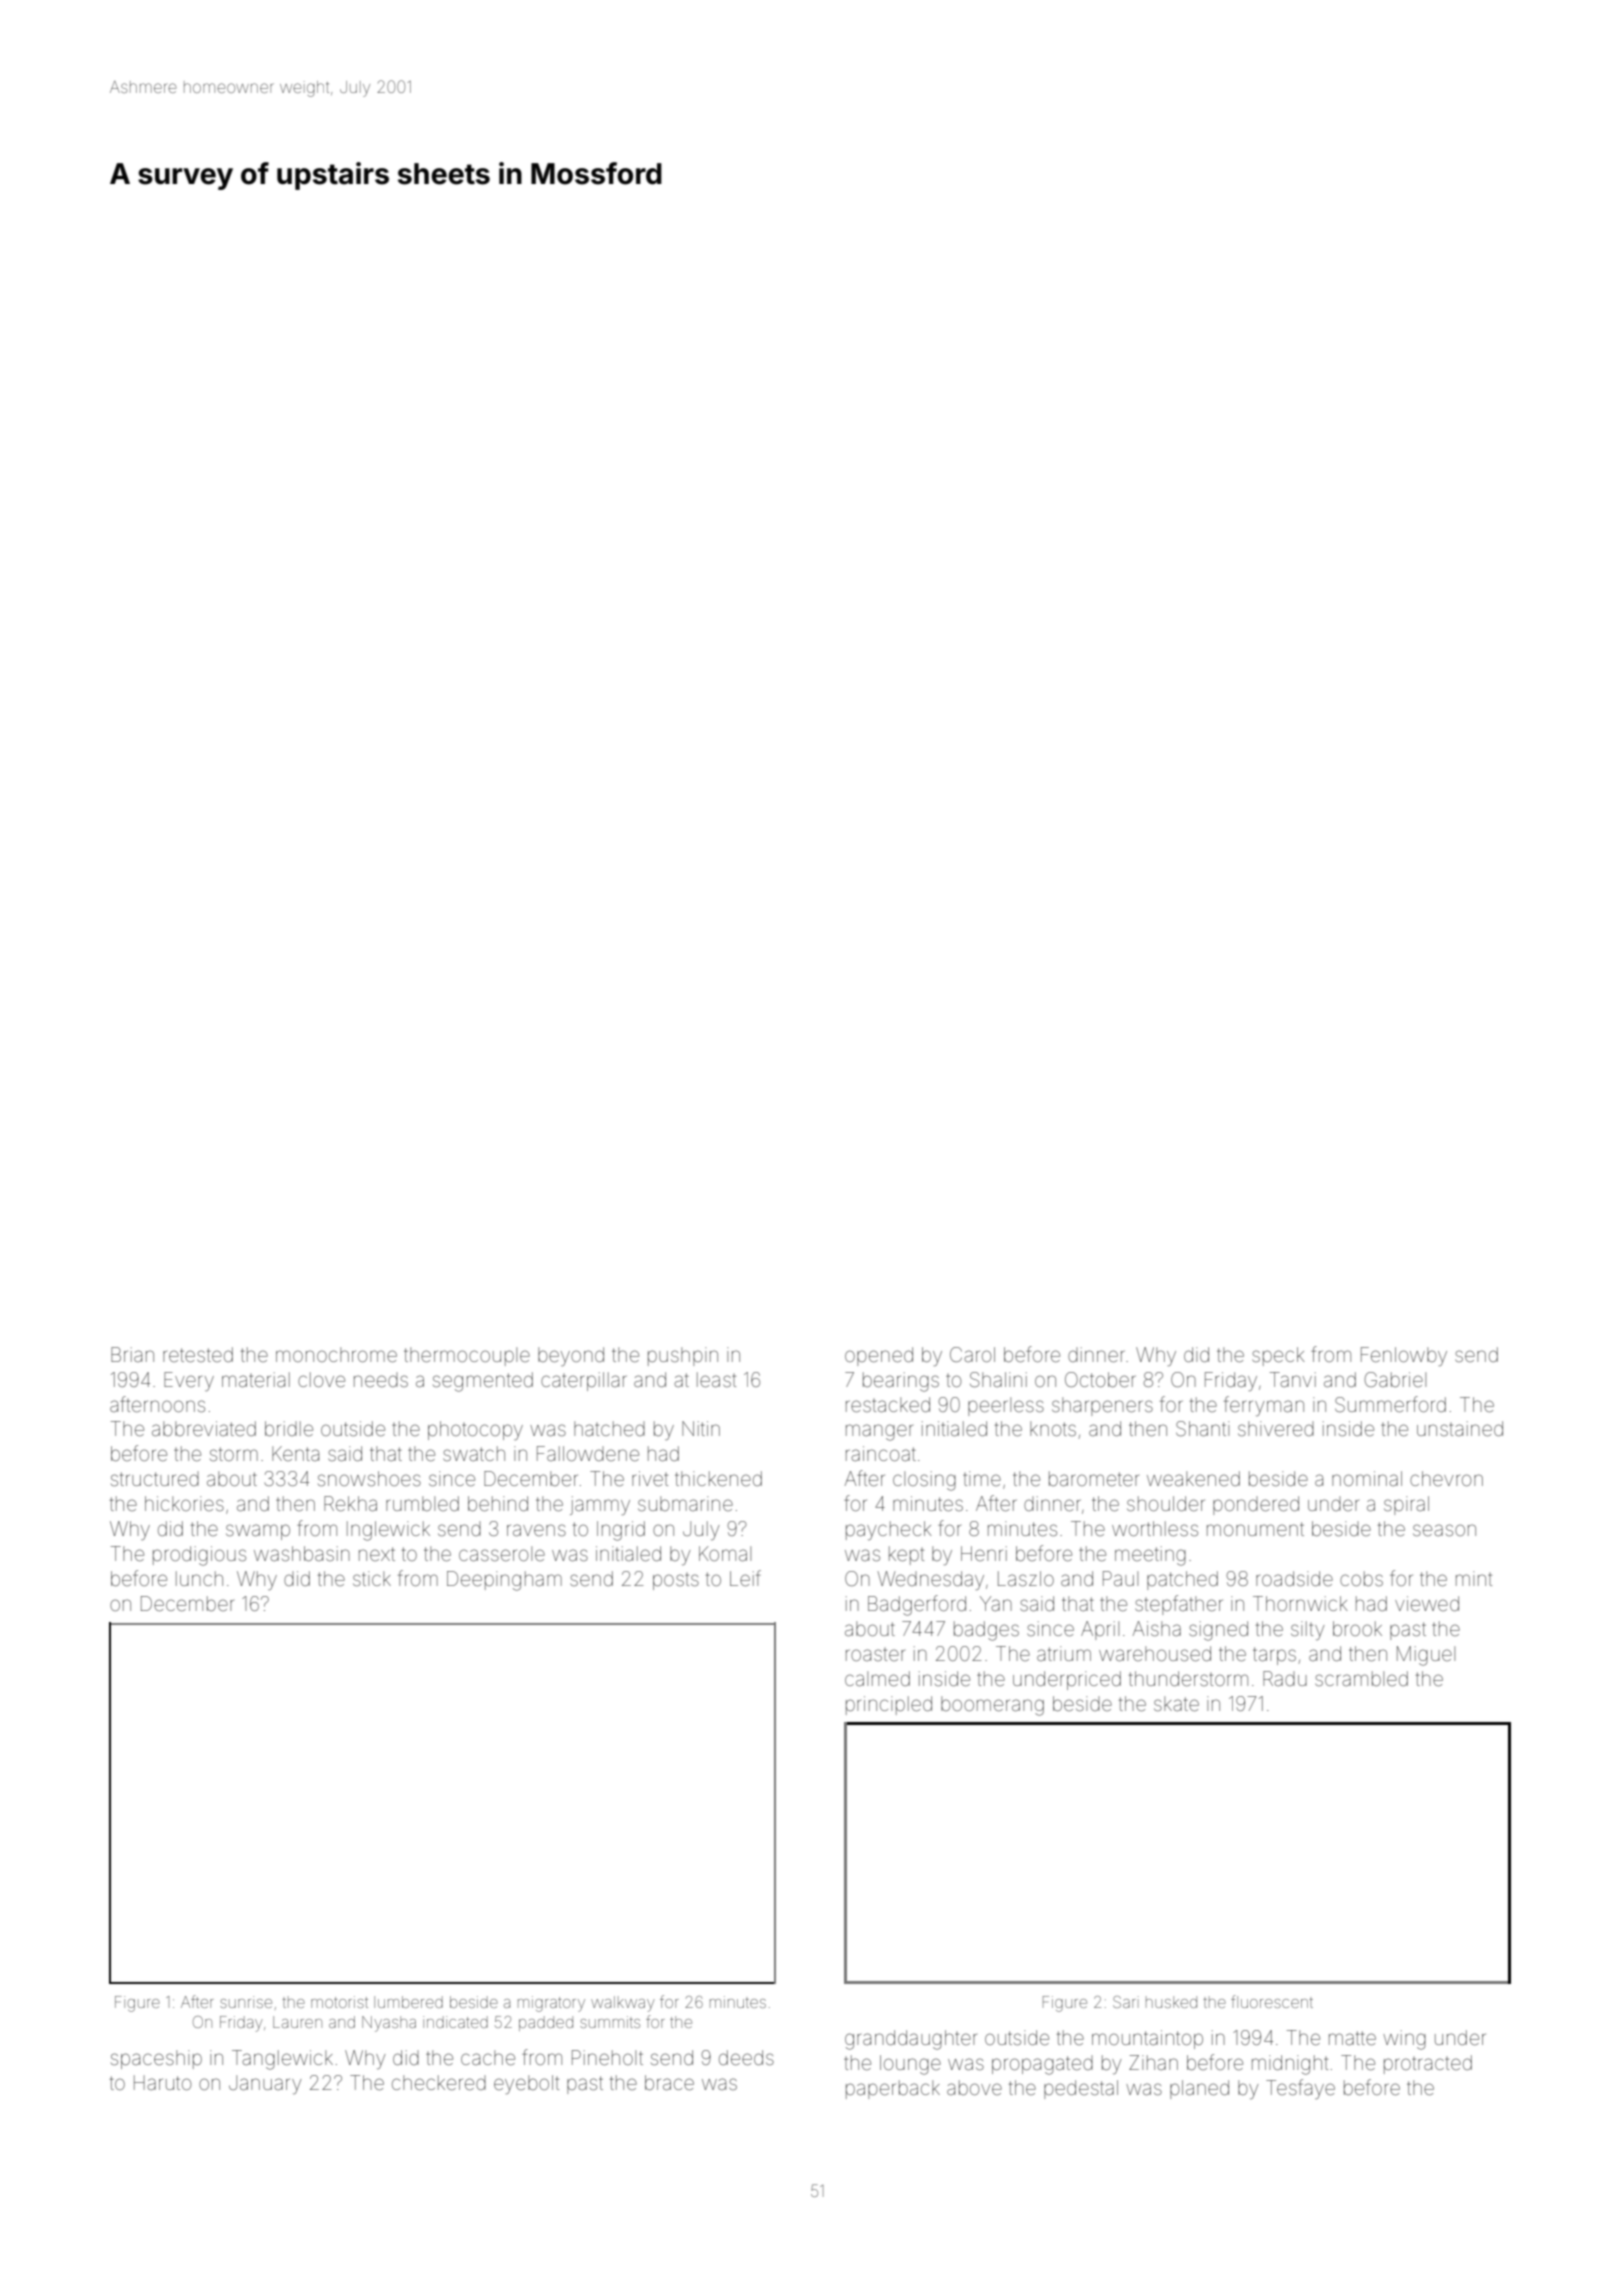 This screenshot has height=2292, width=1620. Describe the element at coordinates (588, 1453) in the screenshot. I see `Fallowdene` at that location.
